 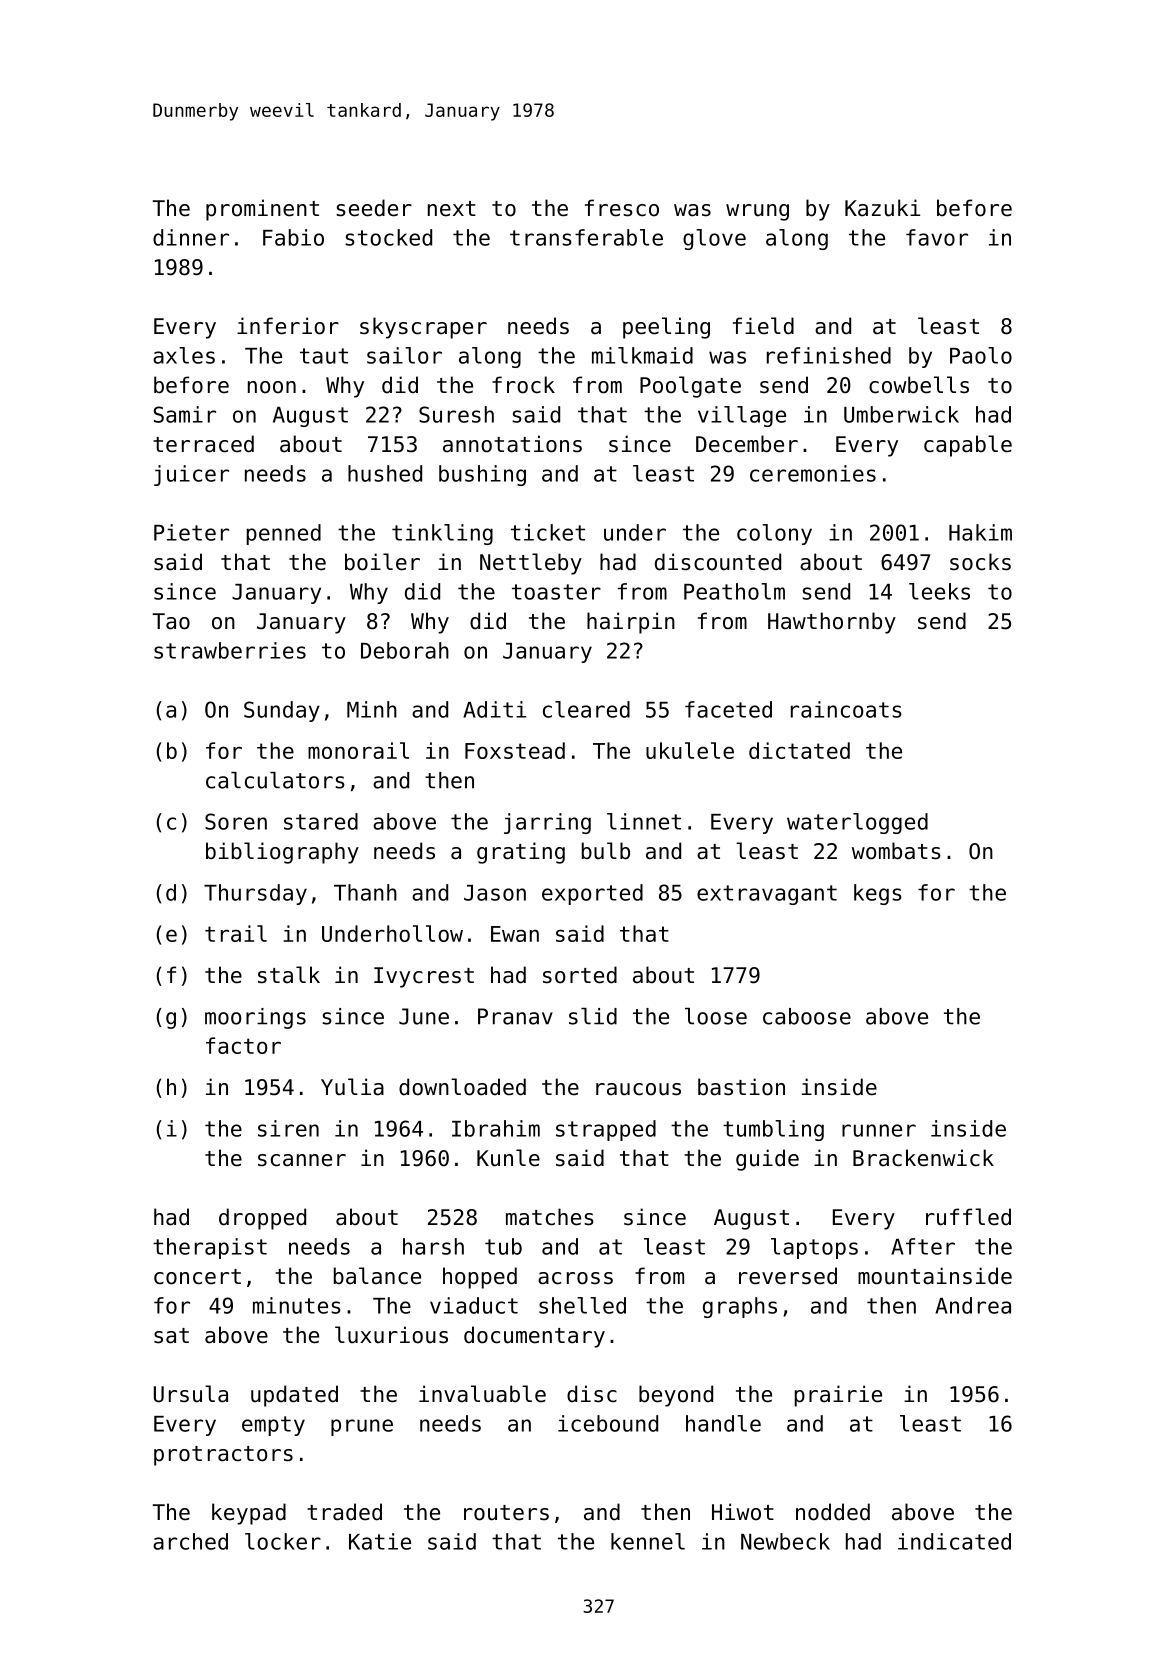 What do you see at coordinates (262, 210) in the page?
I see `prominent` at bounding box center [262, 210].
